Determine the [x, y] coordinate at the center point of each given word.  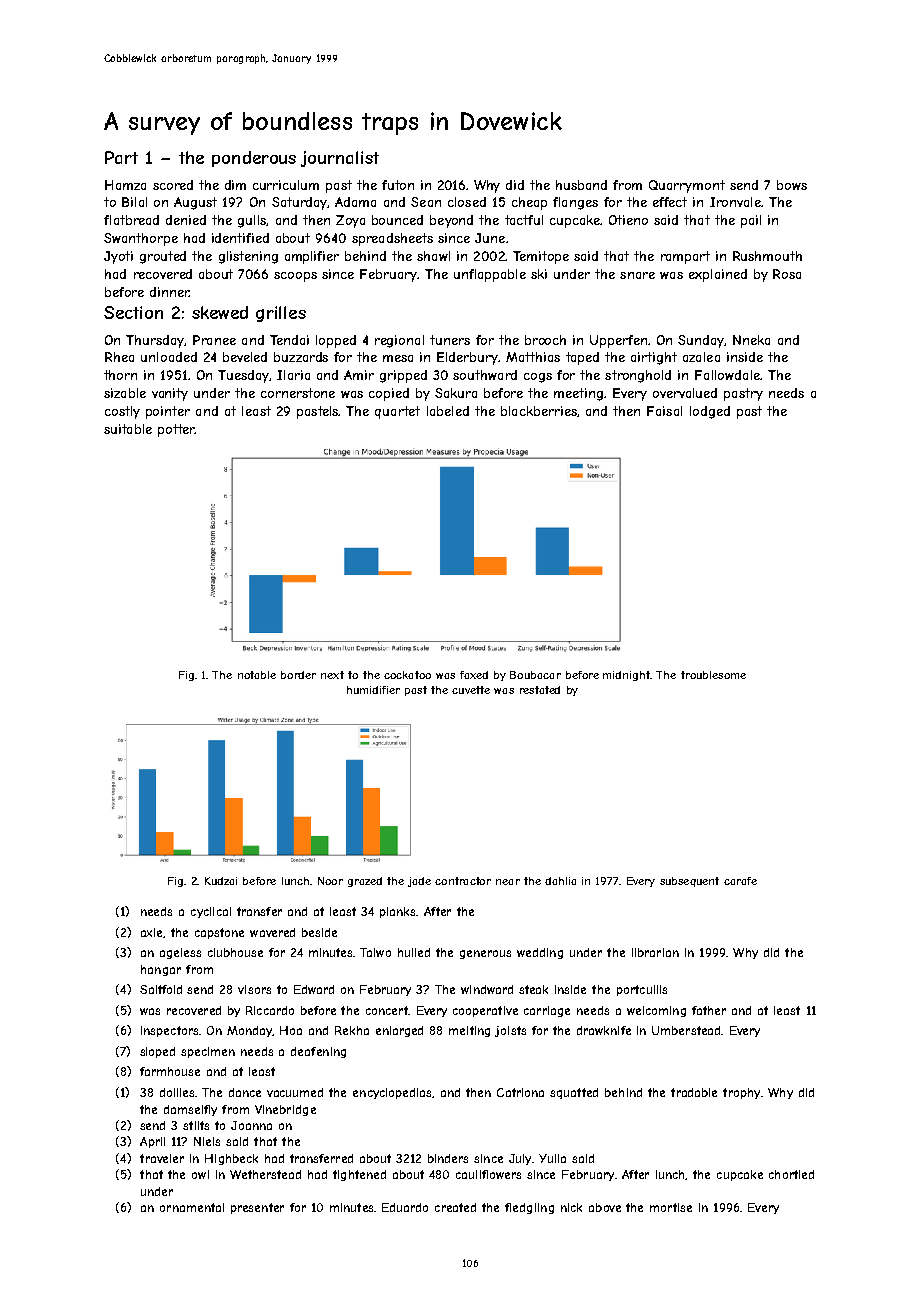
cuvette [471, 690]
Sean [426, 202]
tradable [694, 1092]
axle [152, 933]
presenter [257, 1208]
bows [792, 185]
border [298, 675]
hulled [414, 952]
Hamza [125, 185]
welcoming [656, 1011]
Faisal [664, 411]
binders [448, 1158]
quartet [397, 412]
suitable [128, 429]
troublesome [713, 675]
